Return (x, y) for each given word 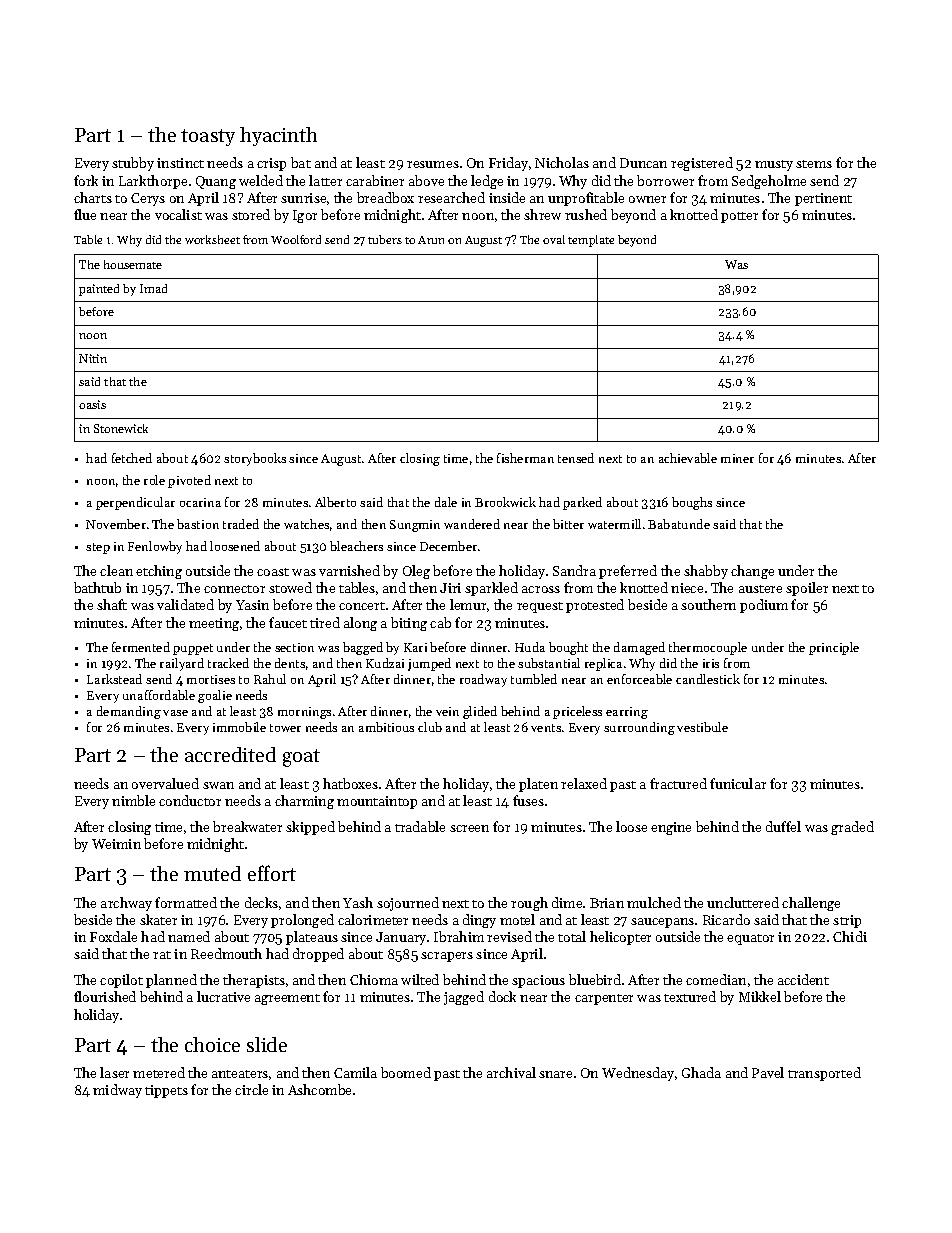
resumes (433, 164)
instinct (180, 163)
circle (251, 1089)
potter (739, 217)
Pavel (768, 1072)
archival (511, 1072)
